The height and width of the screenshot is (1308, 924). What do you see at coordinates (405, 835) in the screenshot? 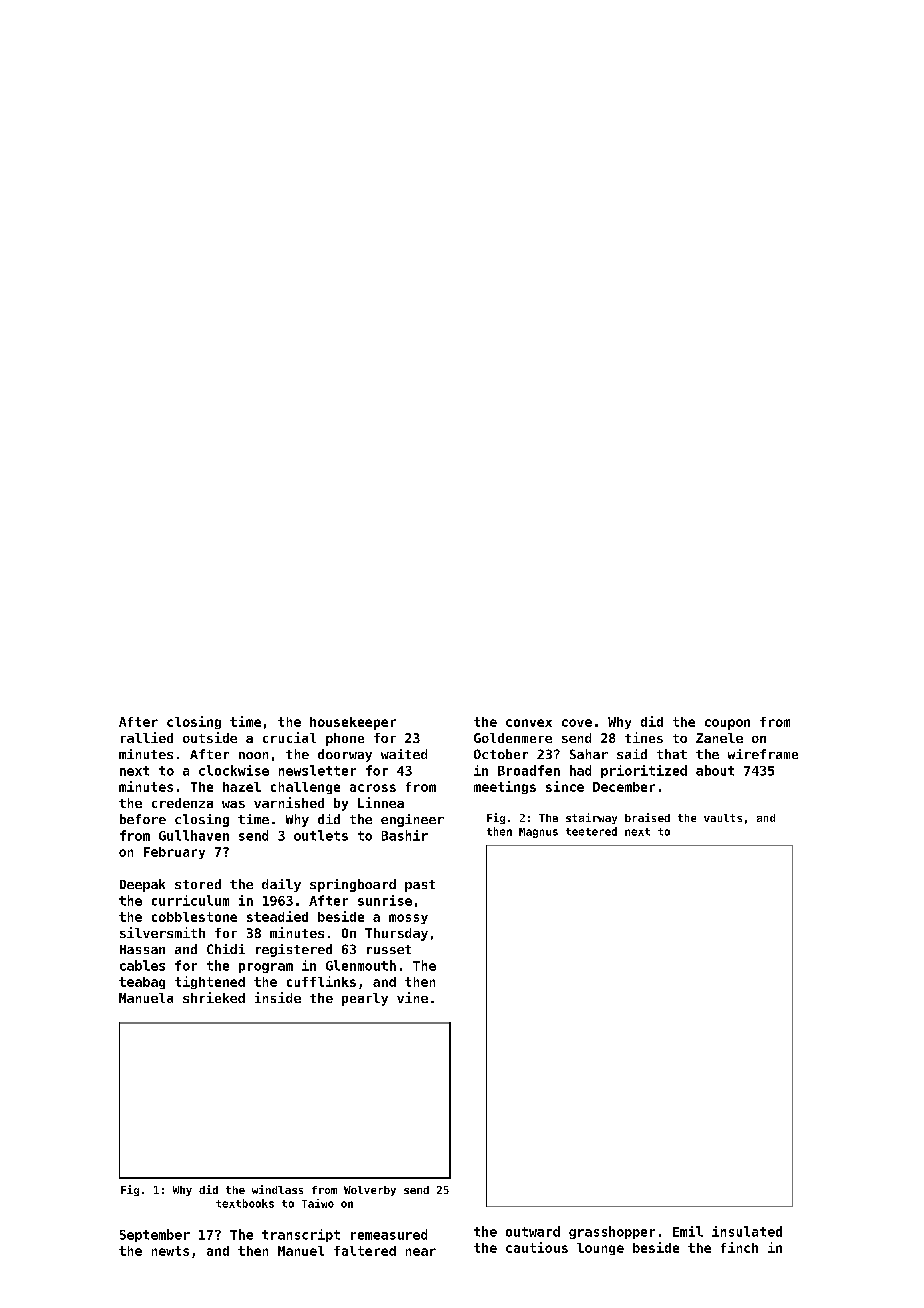
I see `Bashir` at bounding box center [405, 835].
